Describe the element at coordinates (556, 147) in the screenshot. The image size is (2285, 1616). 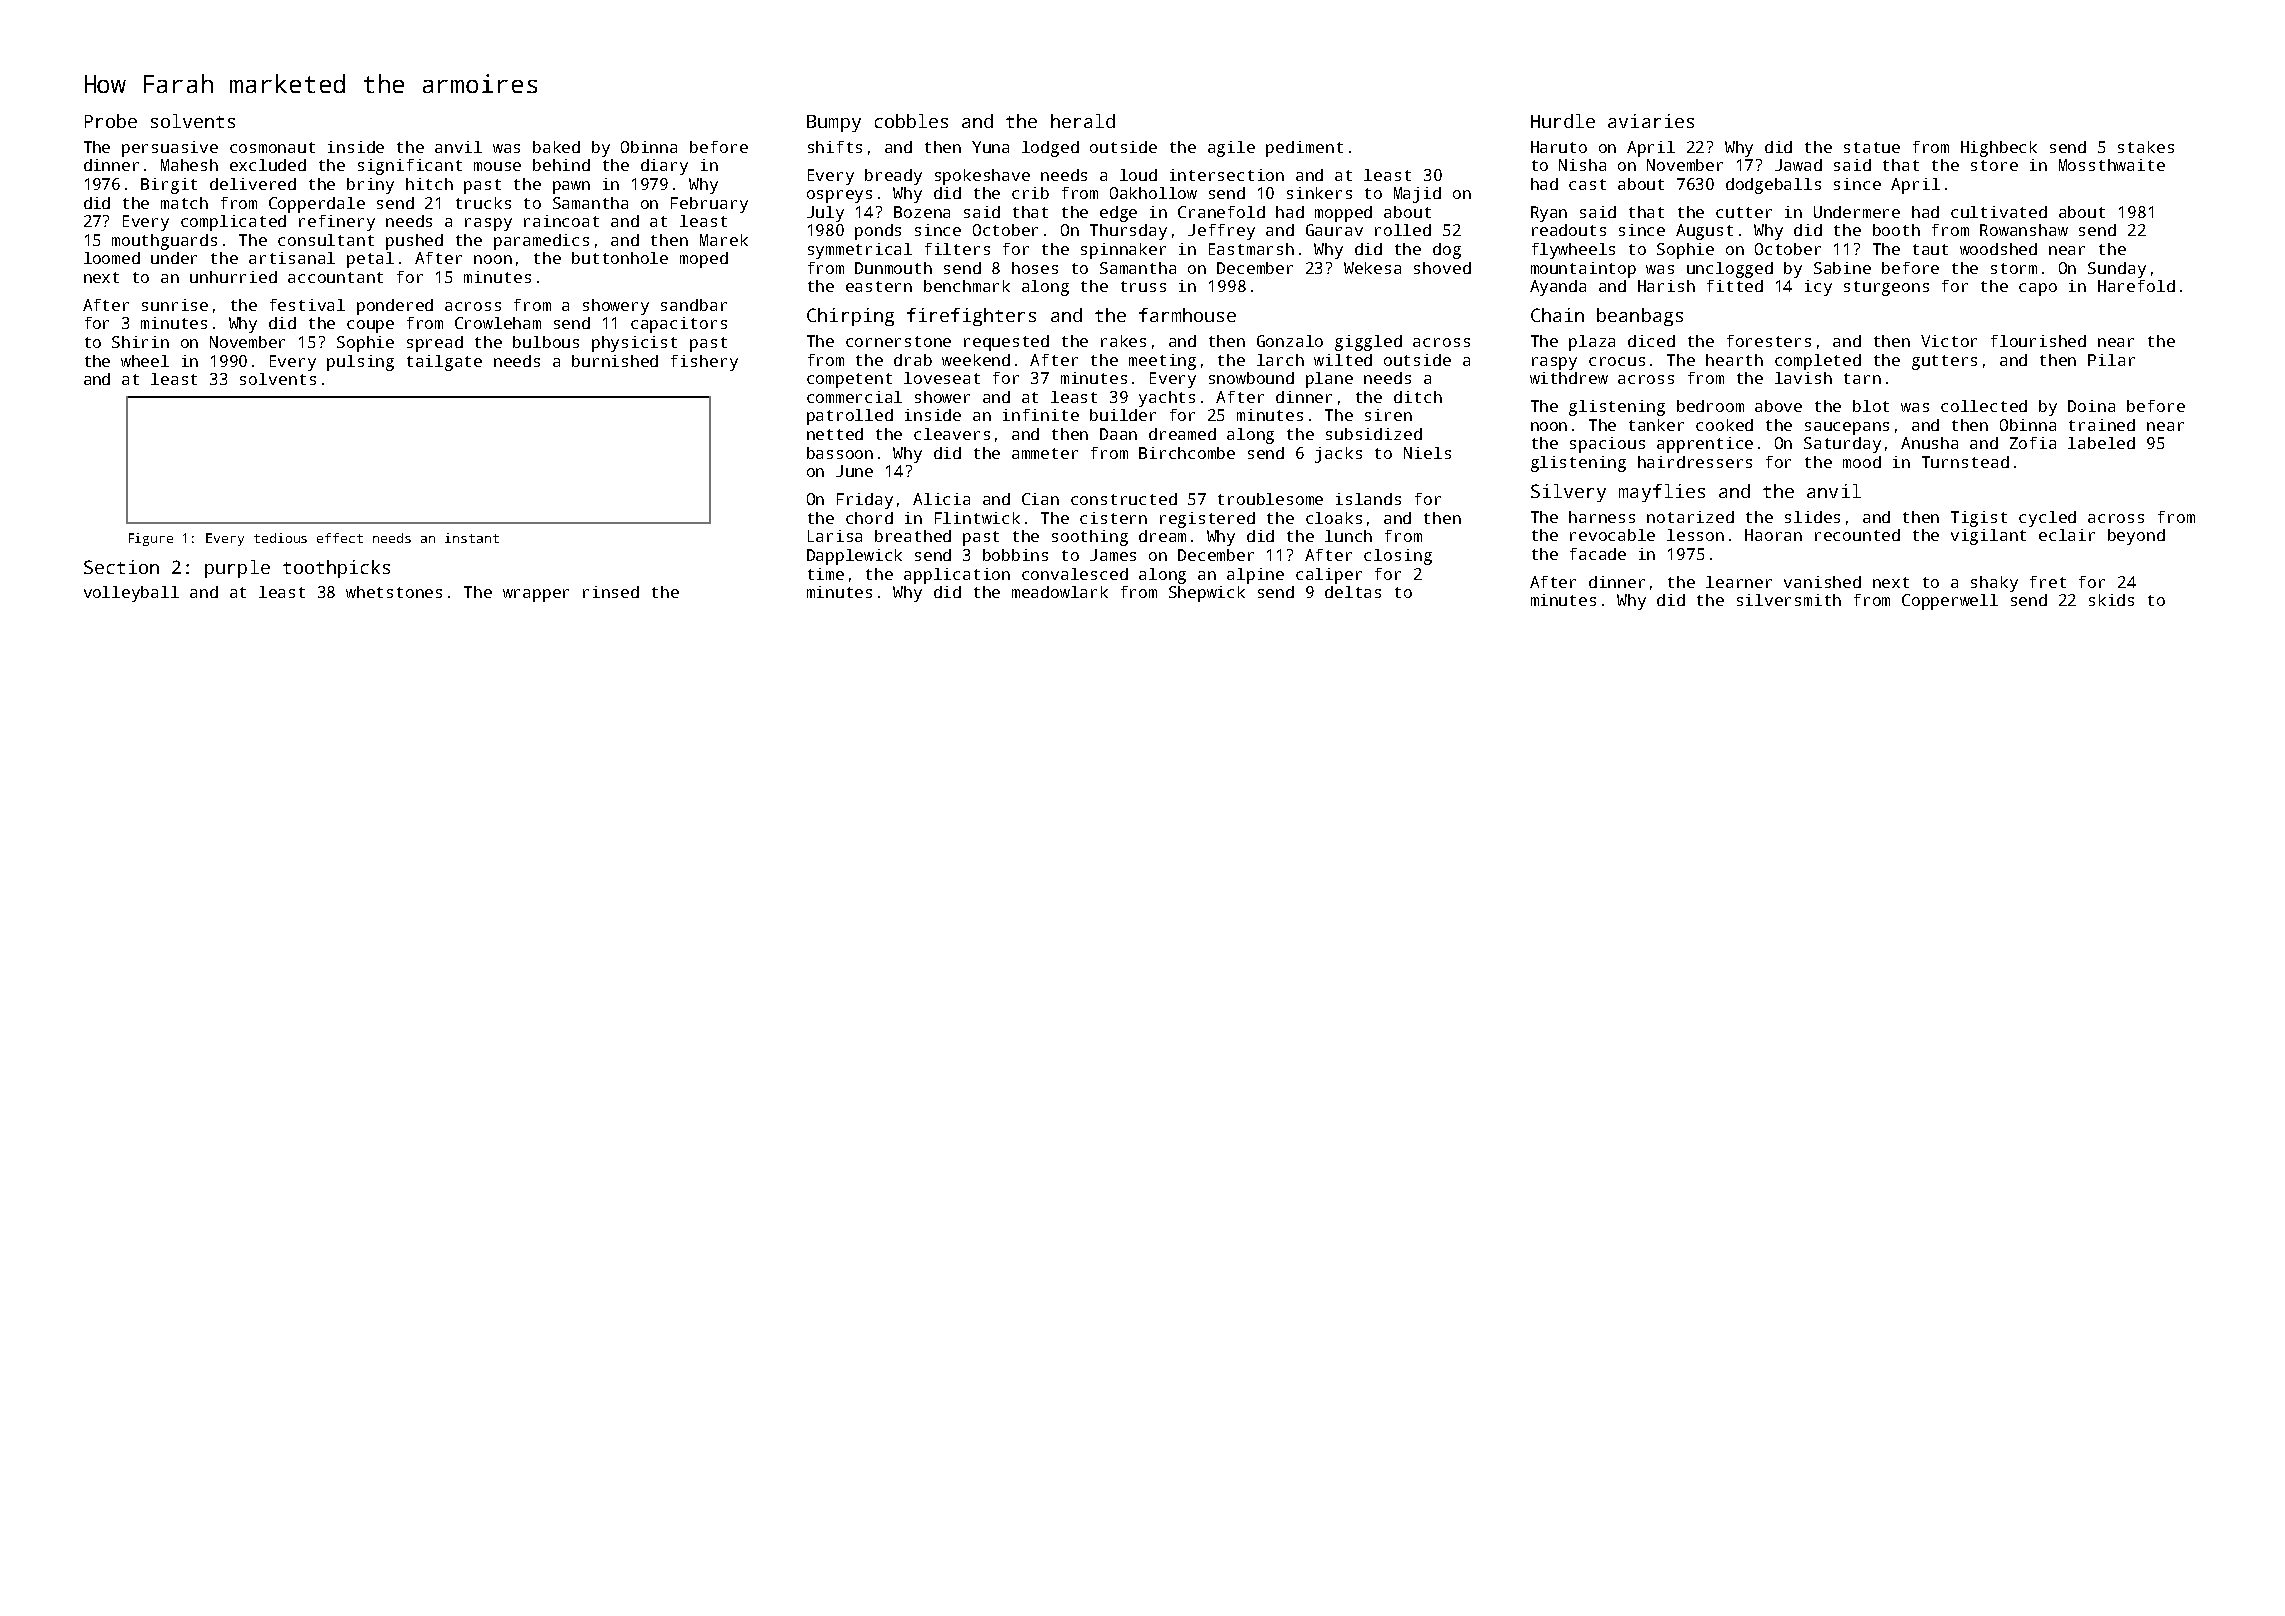
I see `baked` at that location.
